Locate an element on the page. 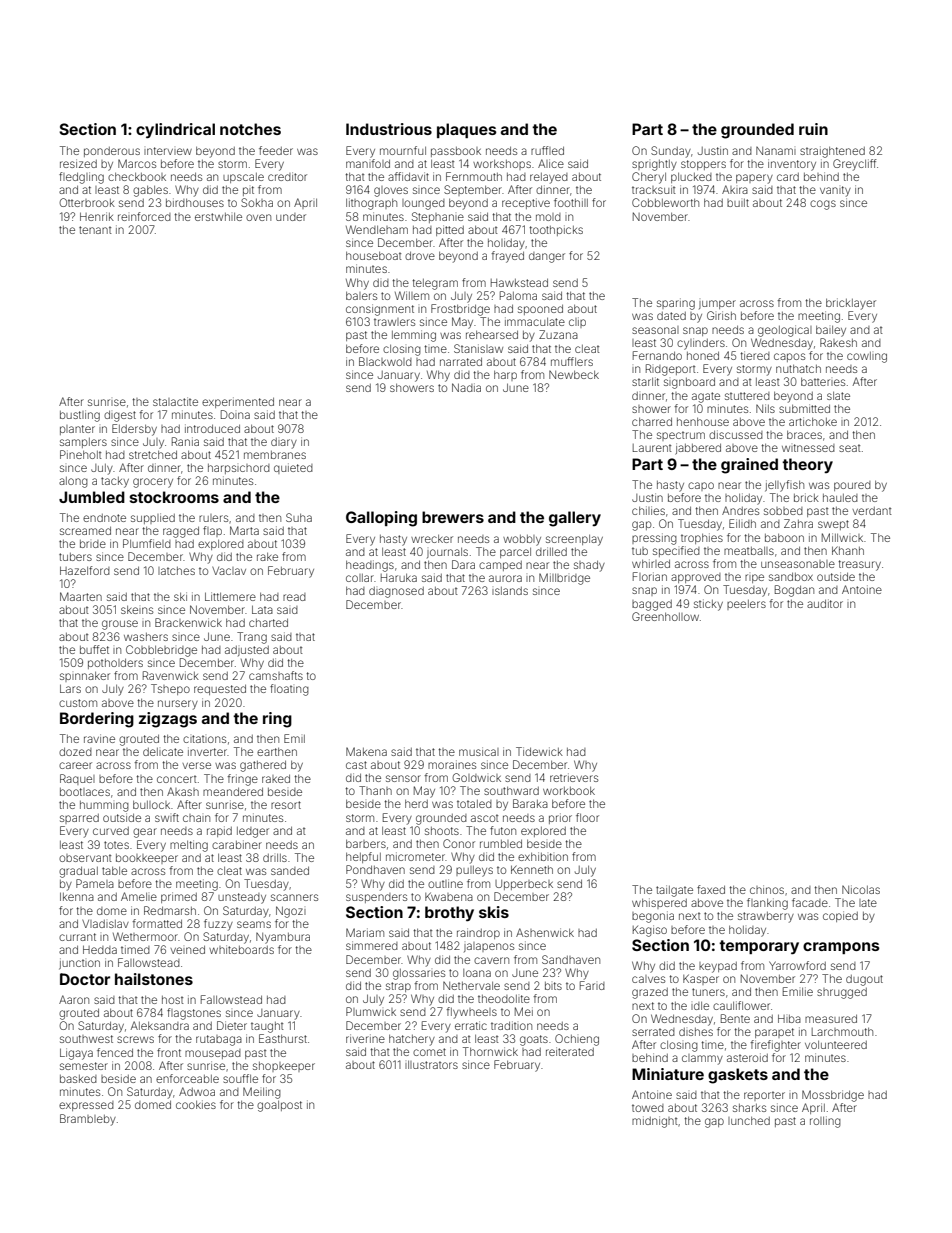 Image resolution: width=952 pixels, height=1233 pixels. brewers is located at coordinates (453, 517).
